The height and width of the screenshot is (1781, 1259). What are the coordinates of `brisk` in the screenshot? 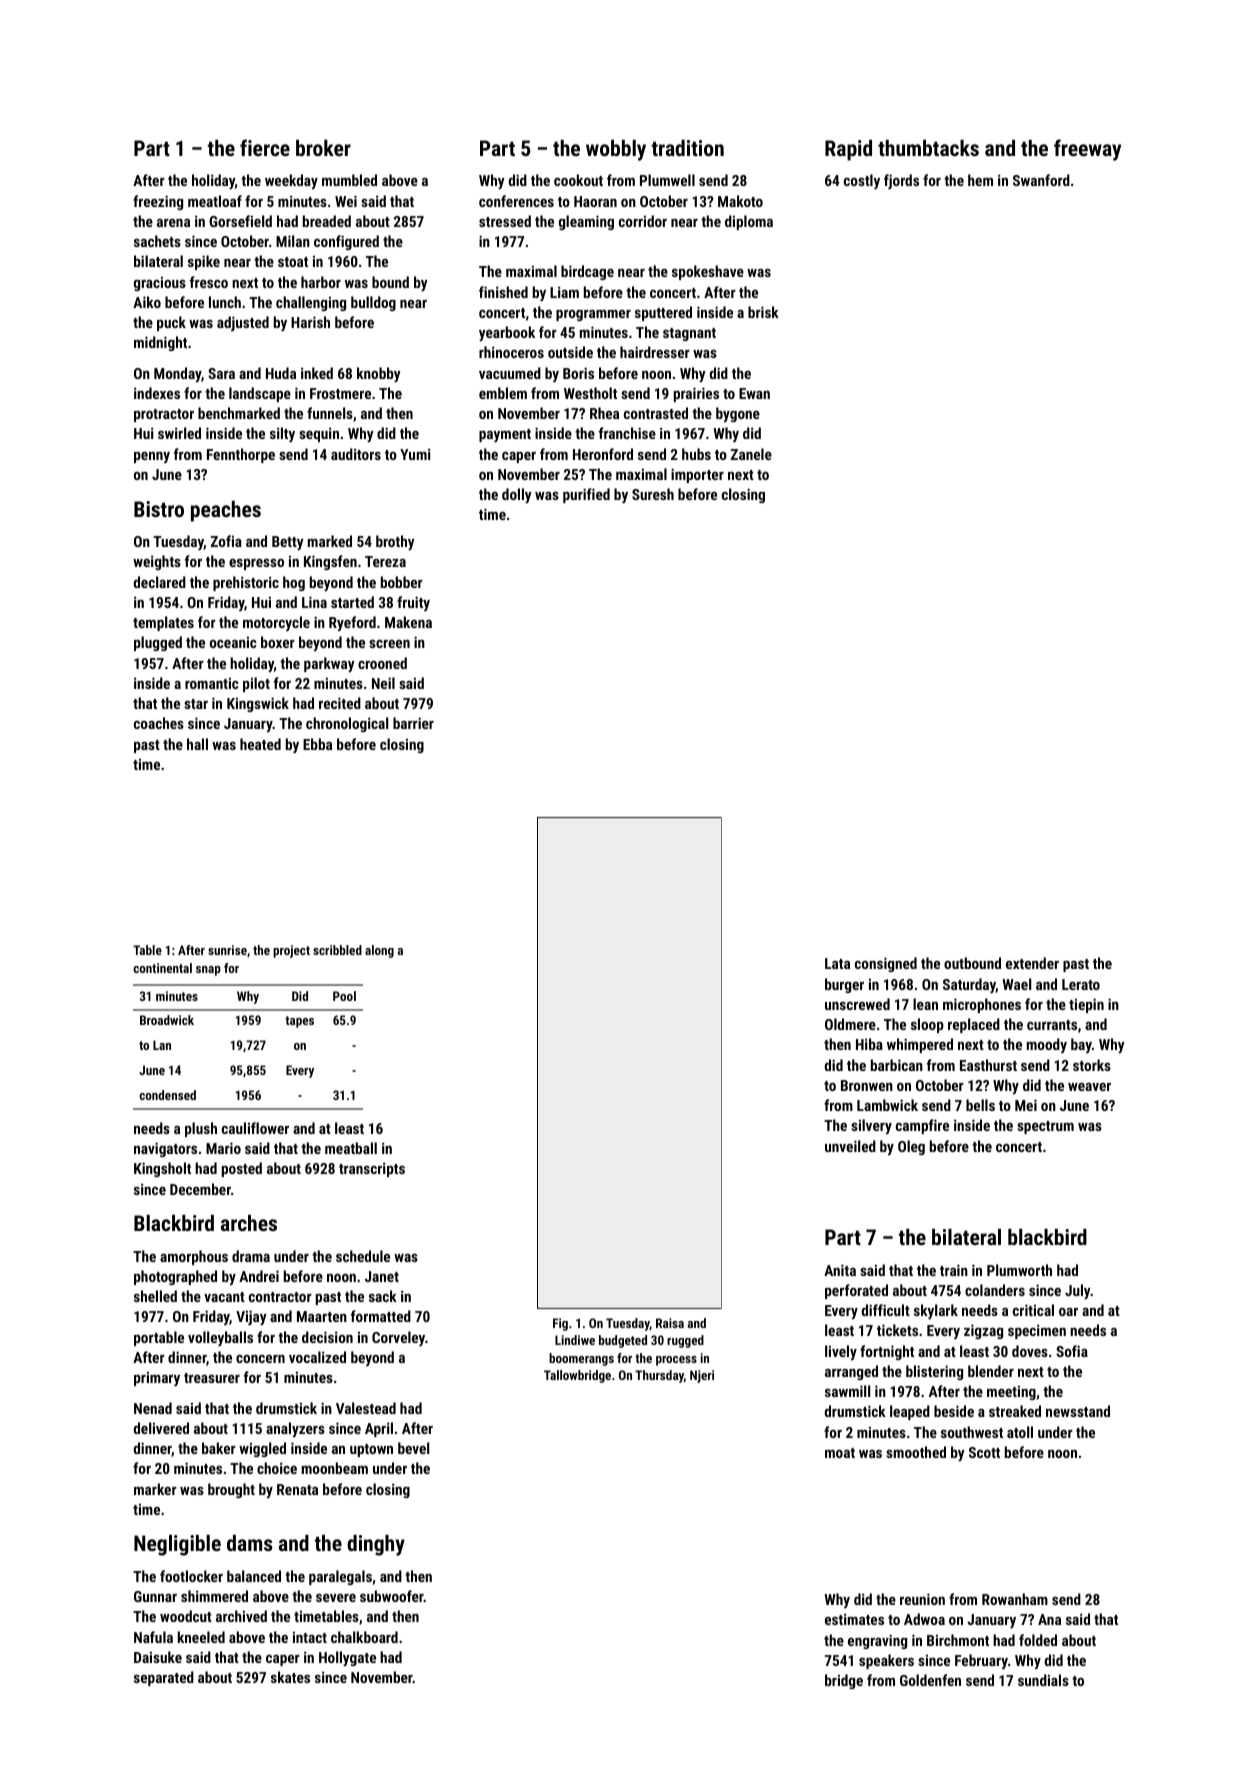 It's located at (763, 312).
